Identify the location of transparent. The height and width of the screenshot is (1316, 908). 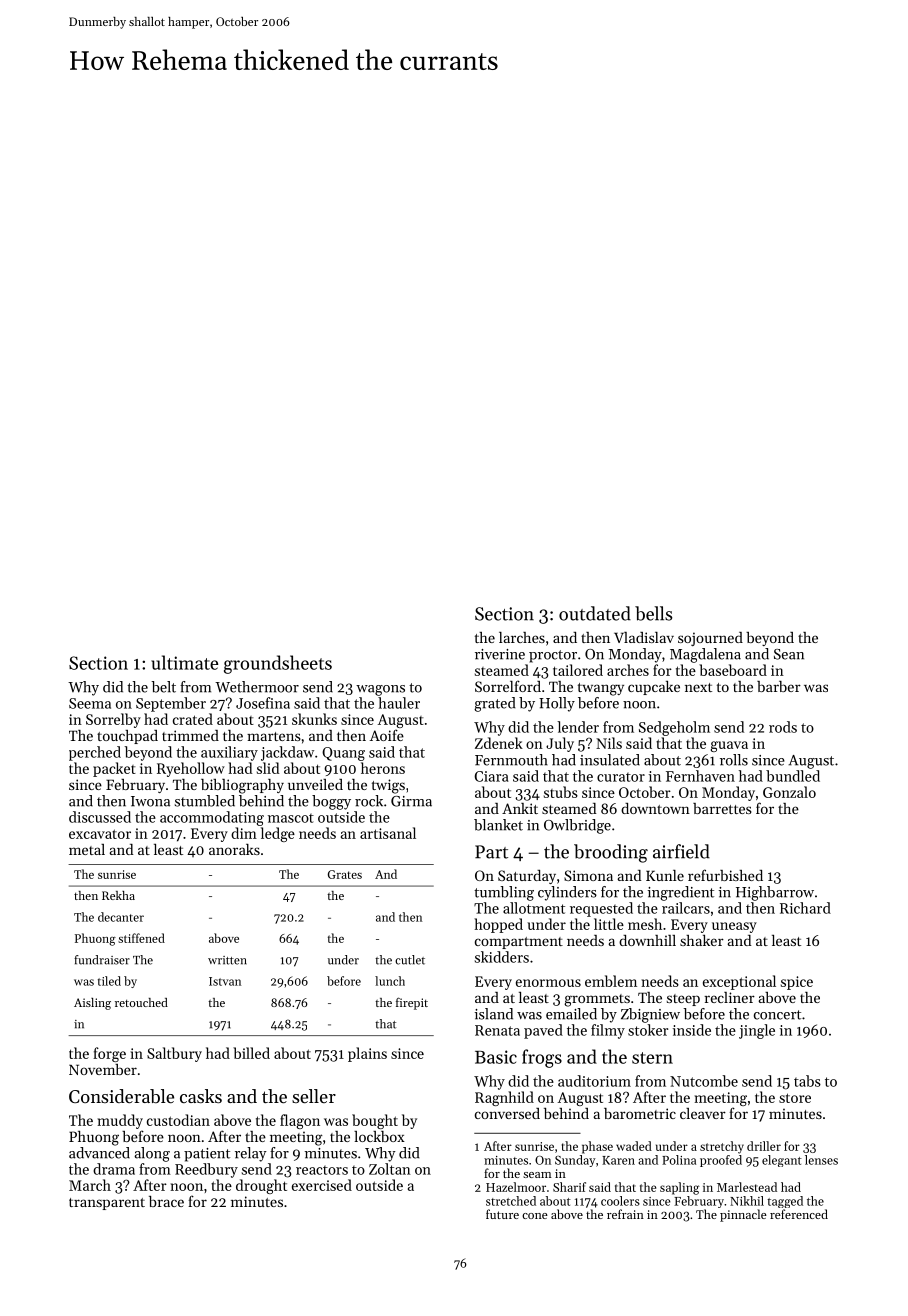
(107, 1204).
